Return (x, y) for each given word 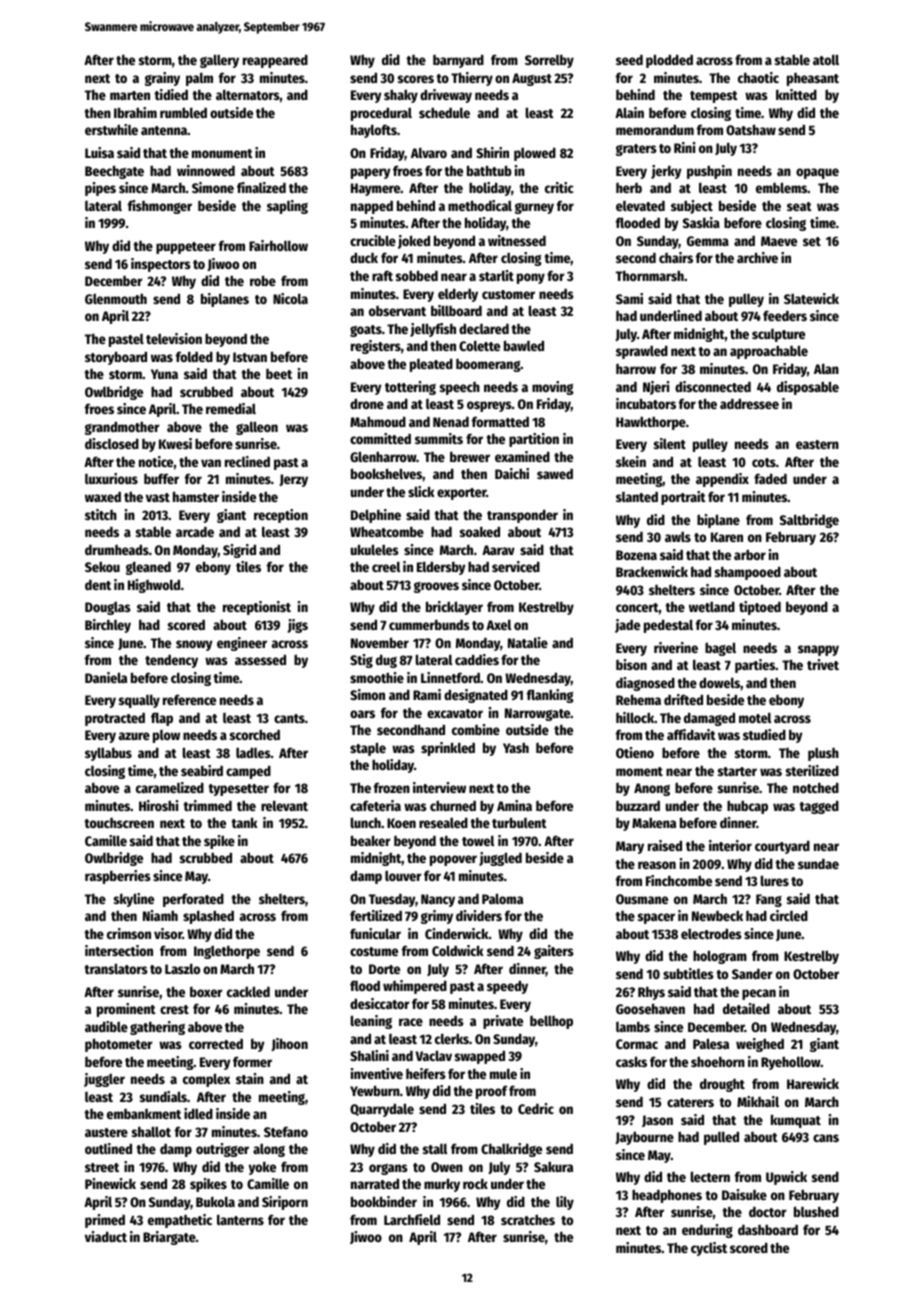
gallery (219, 61)
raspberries (118, 877)
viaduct (106, 1236)
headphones (667, 1196)
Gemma (708, 241)
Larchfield (412, 1219)
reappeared (275, 61)
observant (397, 311)
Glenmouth (116, 298)
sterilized (812, 770)
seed (629, 60)
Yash (516, 747)
